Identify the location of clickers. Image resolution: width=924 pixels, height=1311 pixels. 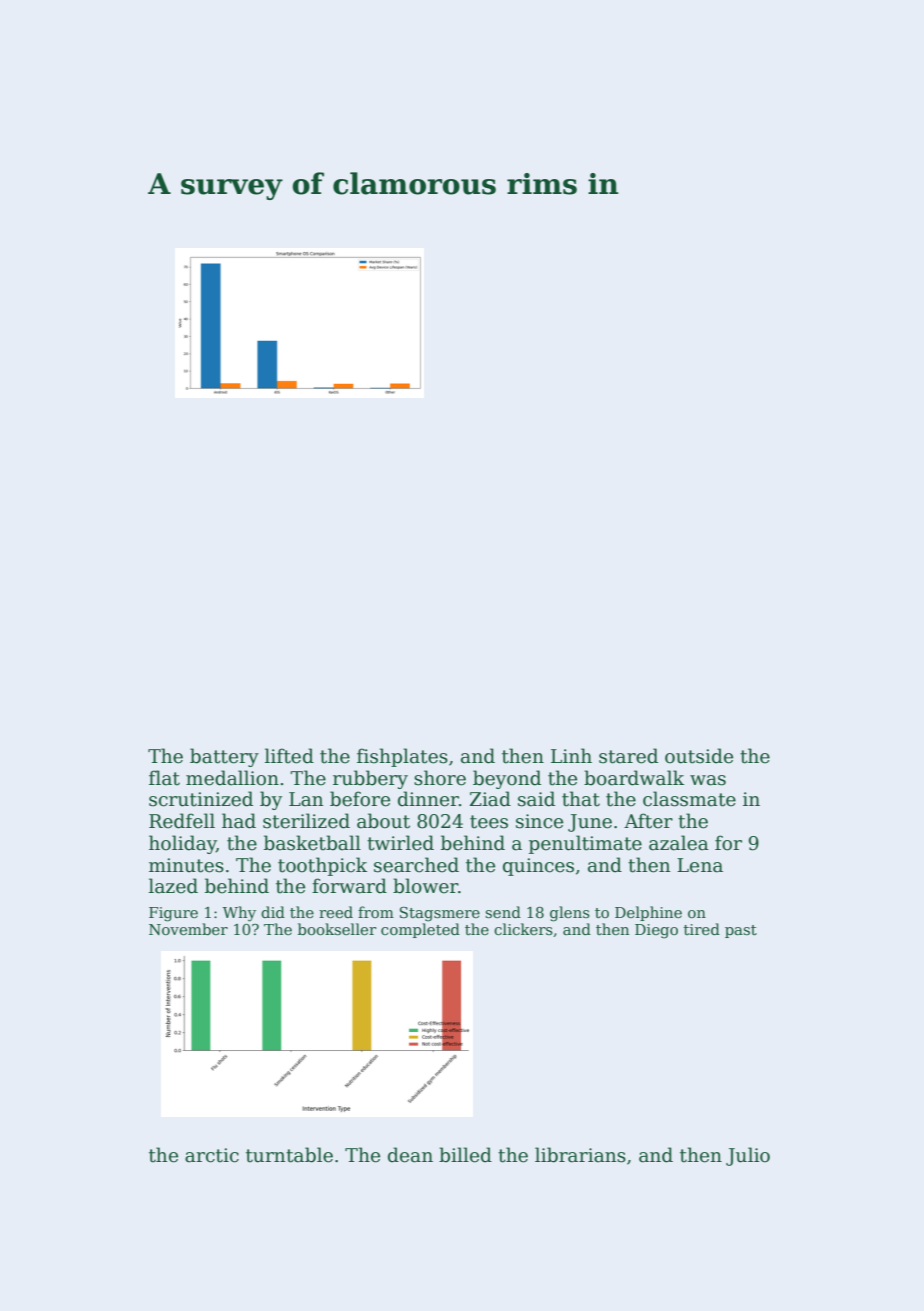
(523, 929).
